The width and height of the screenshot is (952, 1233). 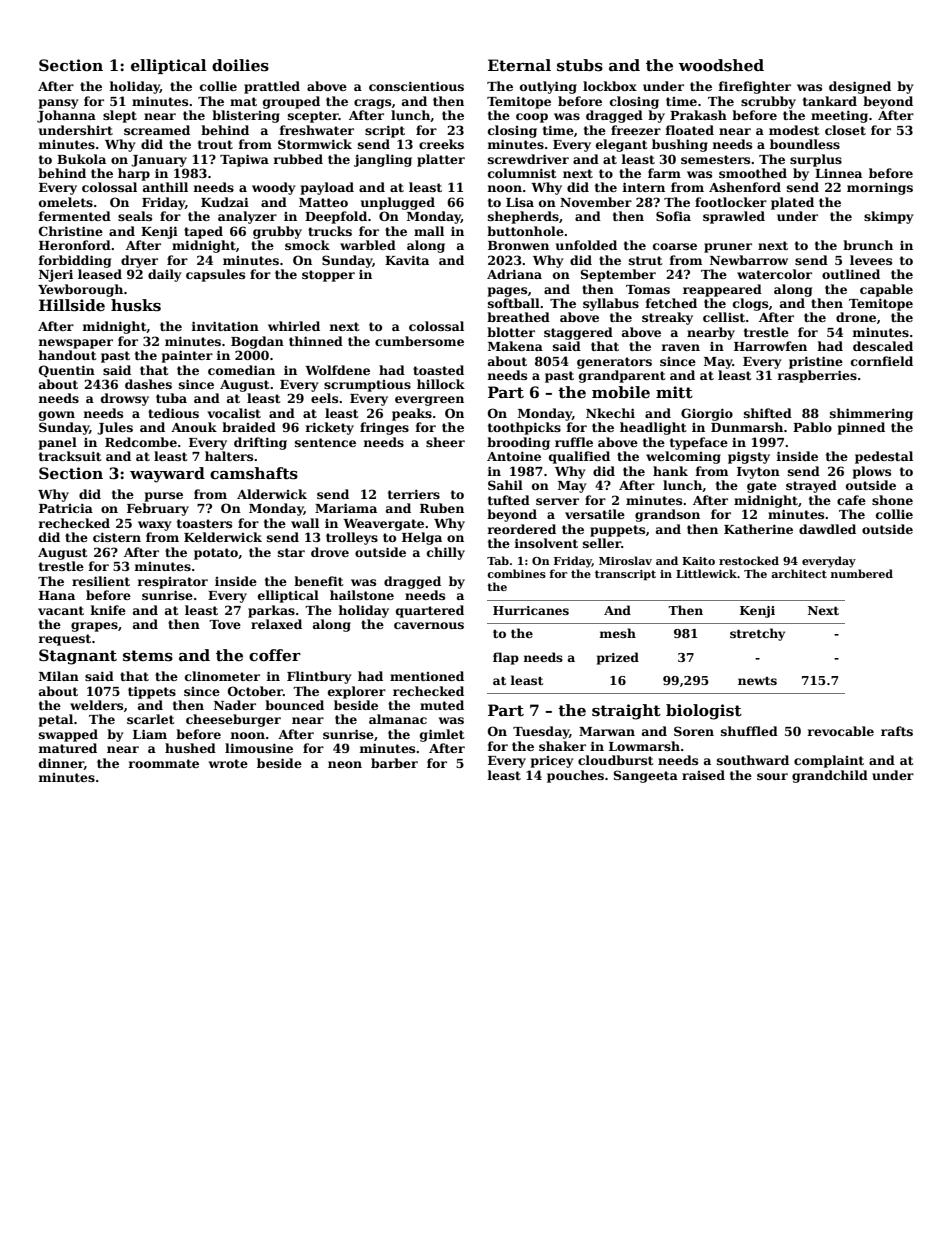 What do you see at coordinates (862, 573) in the screenshot?
I see `numbered` at bounding box center [862, 573].
